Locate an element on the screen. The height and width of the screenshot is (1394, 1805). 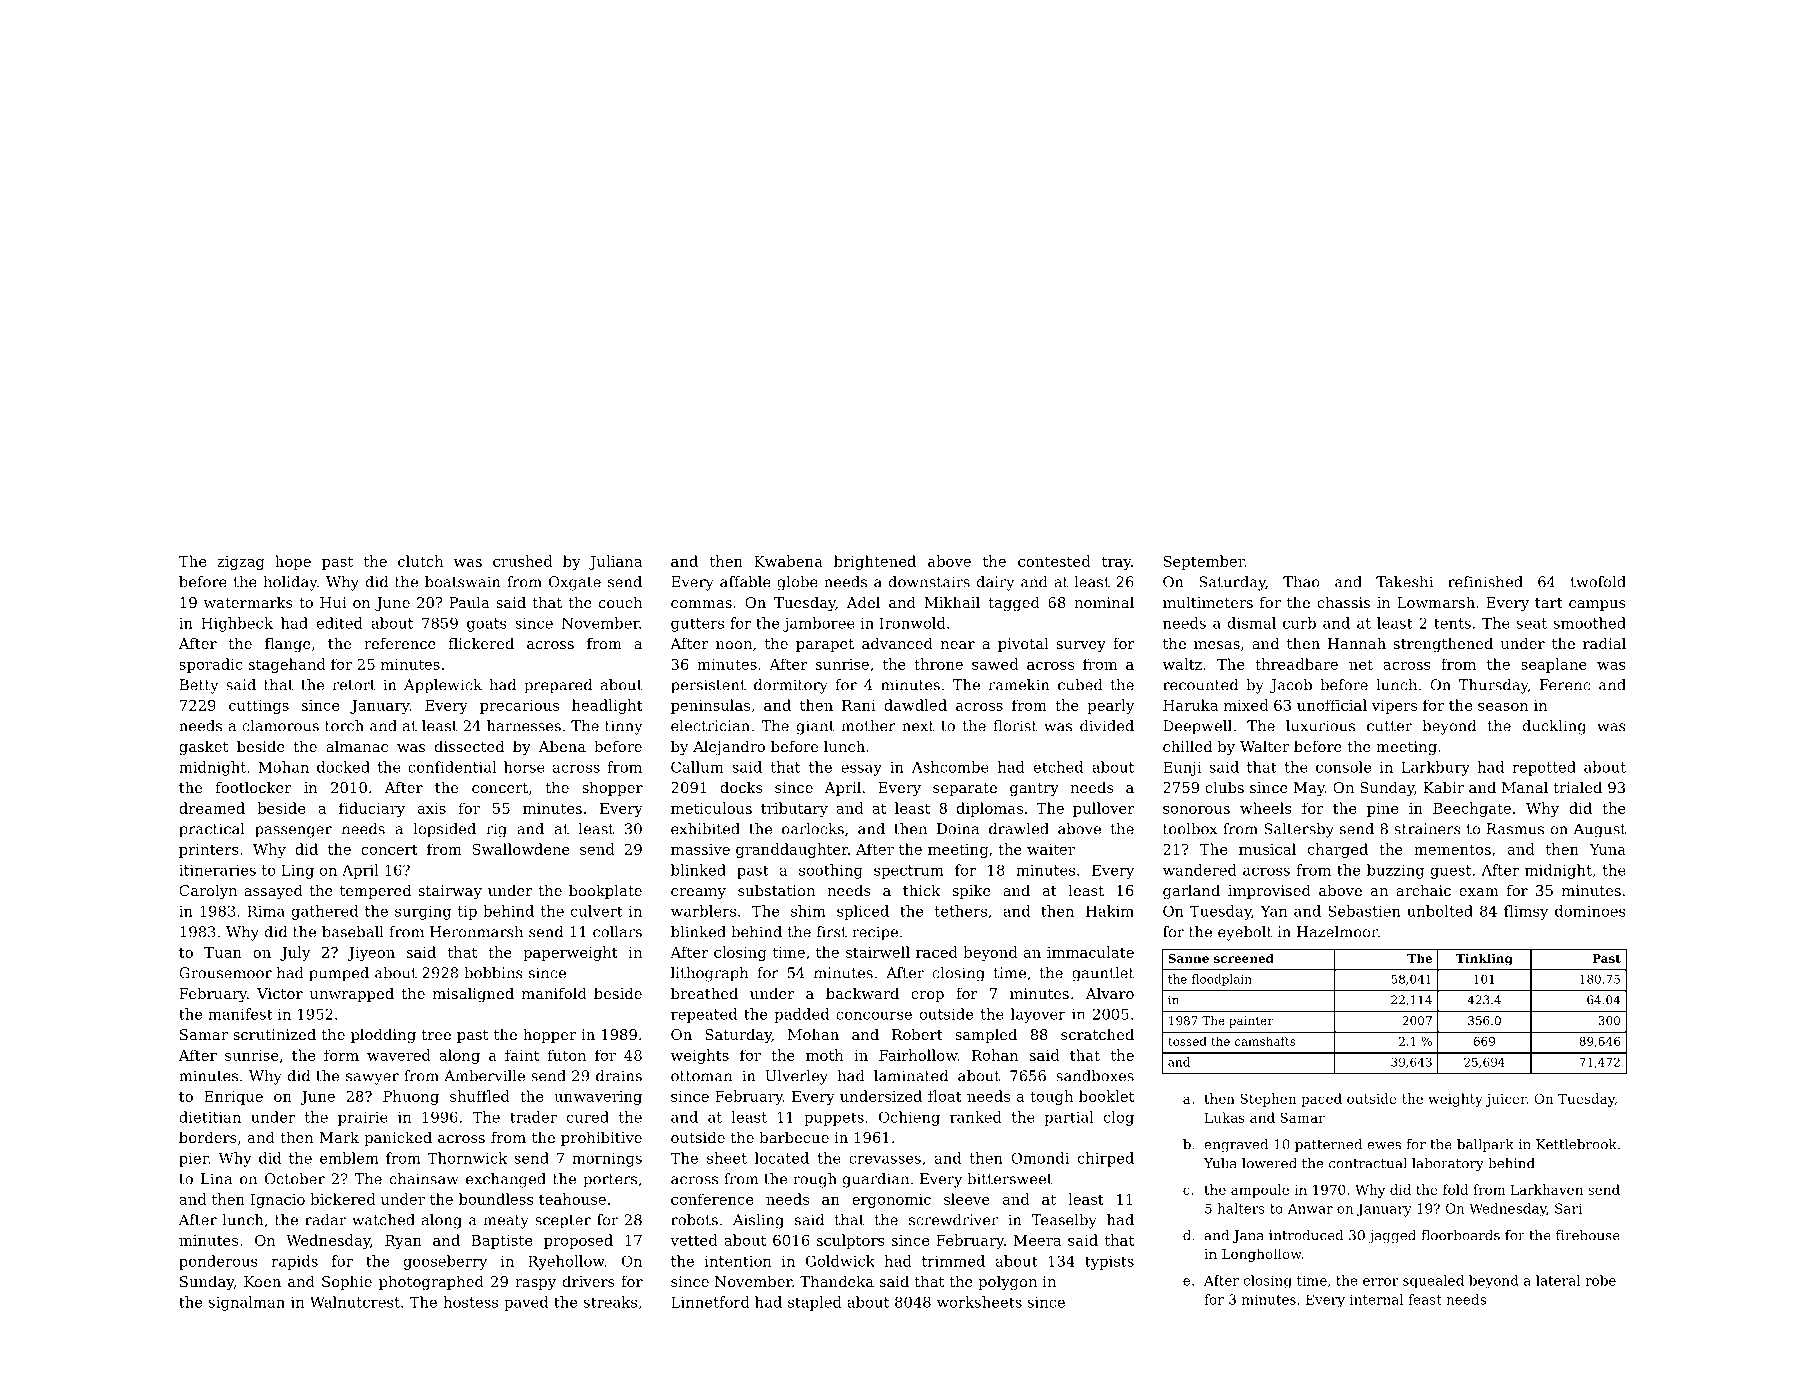
Betty is located at coordinates (199, 686).
